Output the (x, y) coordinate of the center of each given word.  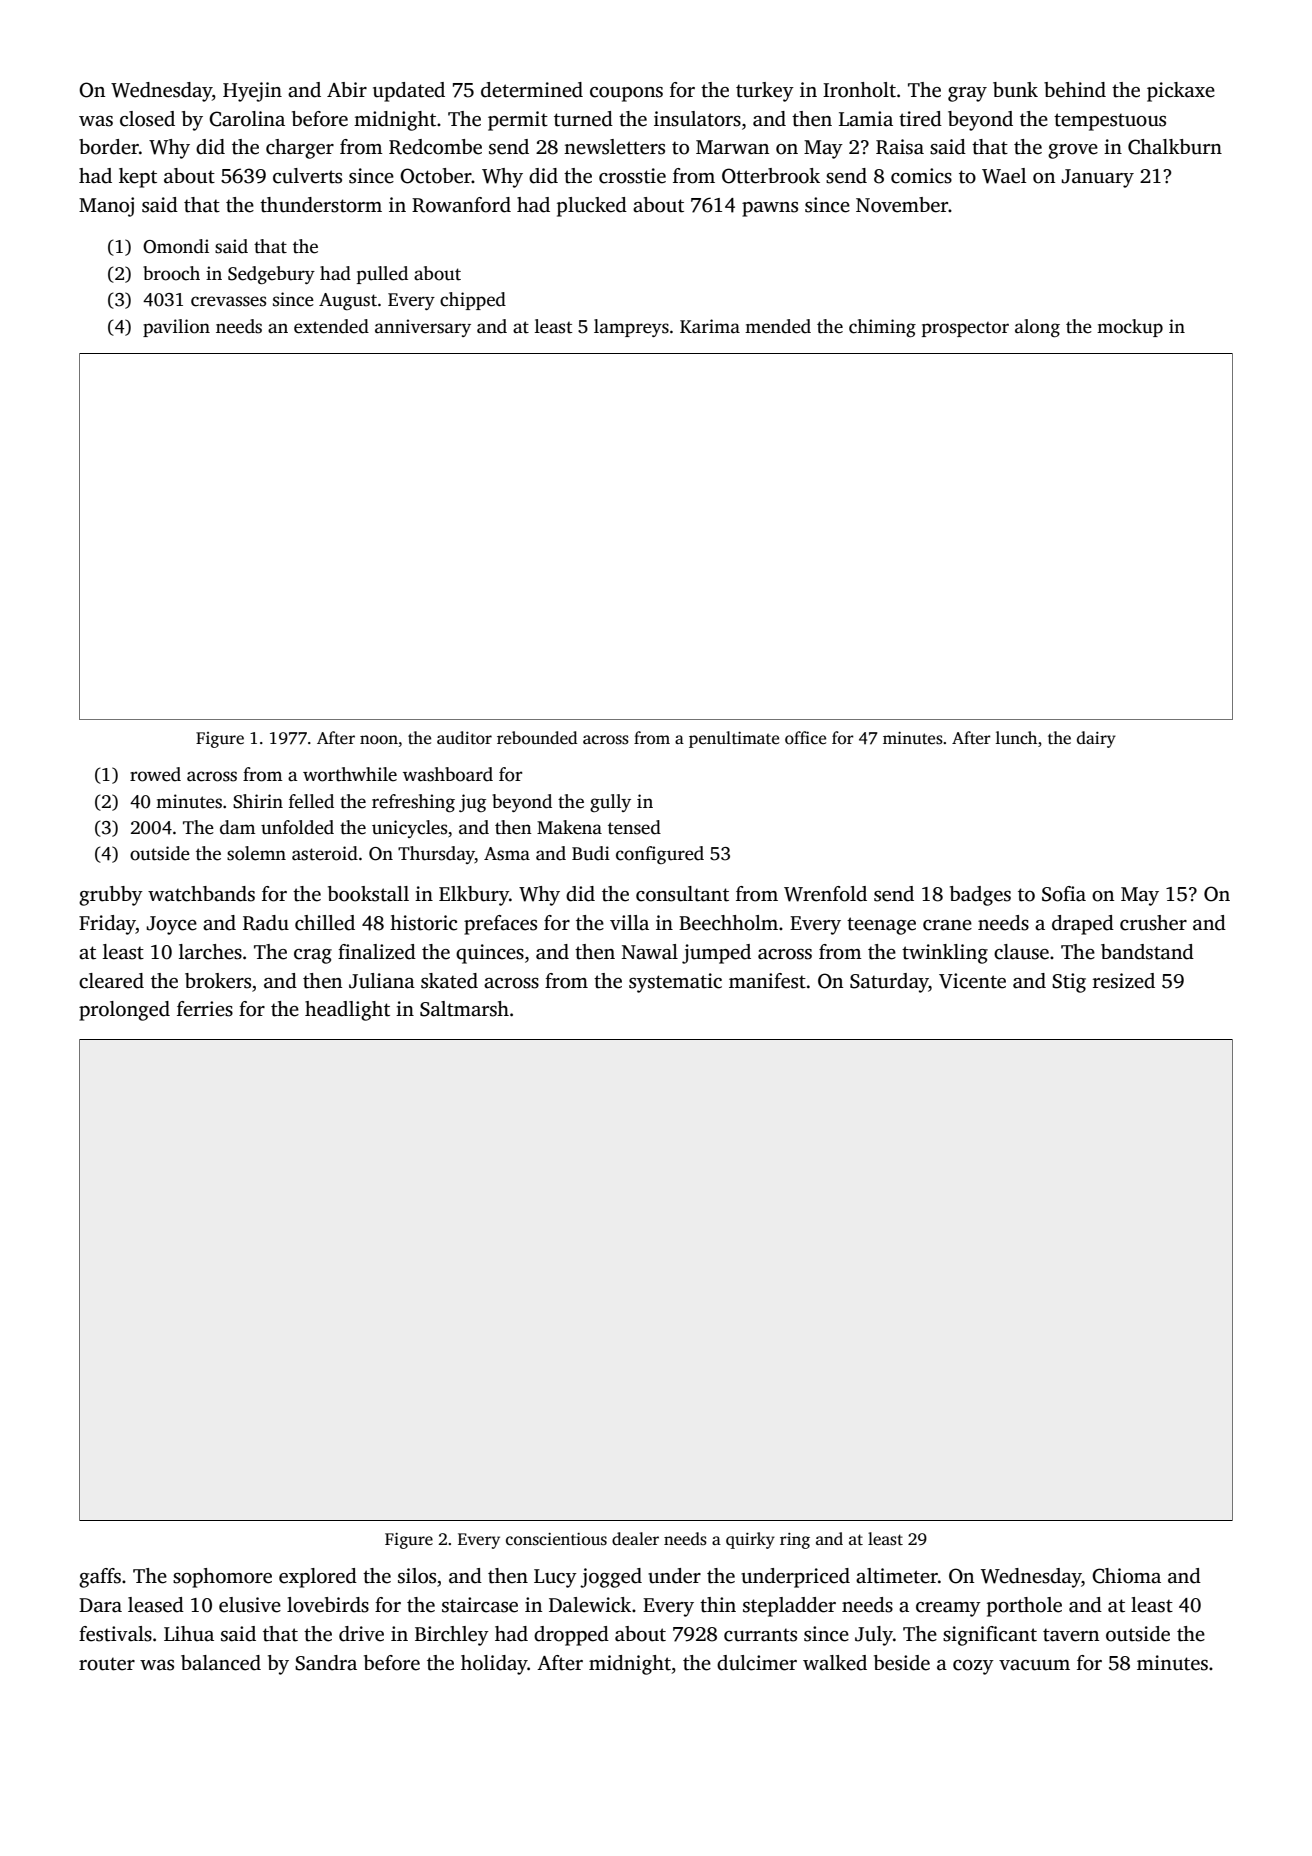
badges (980, 896)
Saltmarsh (464, 1009)
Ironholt (859, 90)
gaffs (100, 1578)
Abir (347, 89)
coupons (626, 94)
